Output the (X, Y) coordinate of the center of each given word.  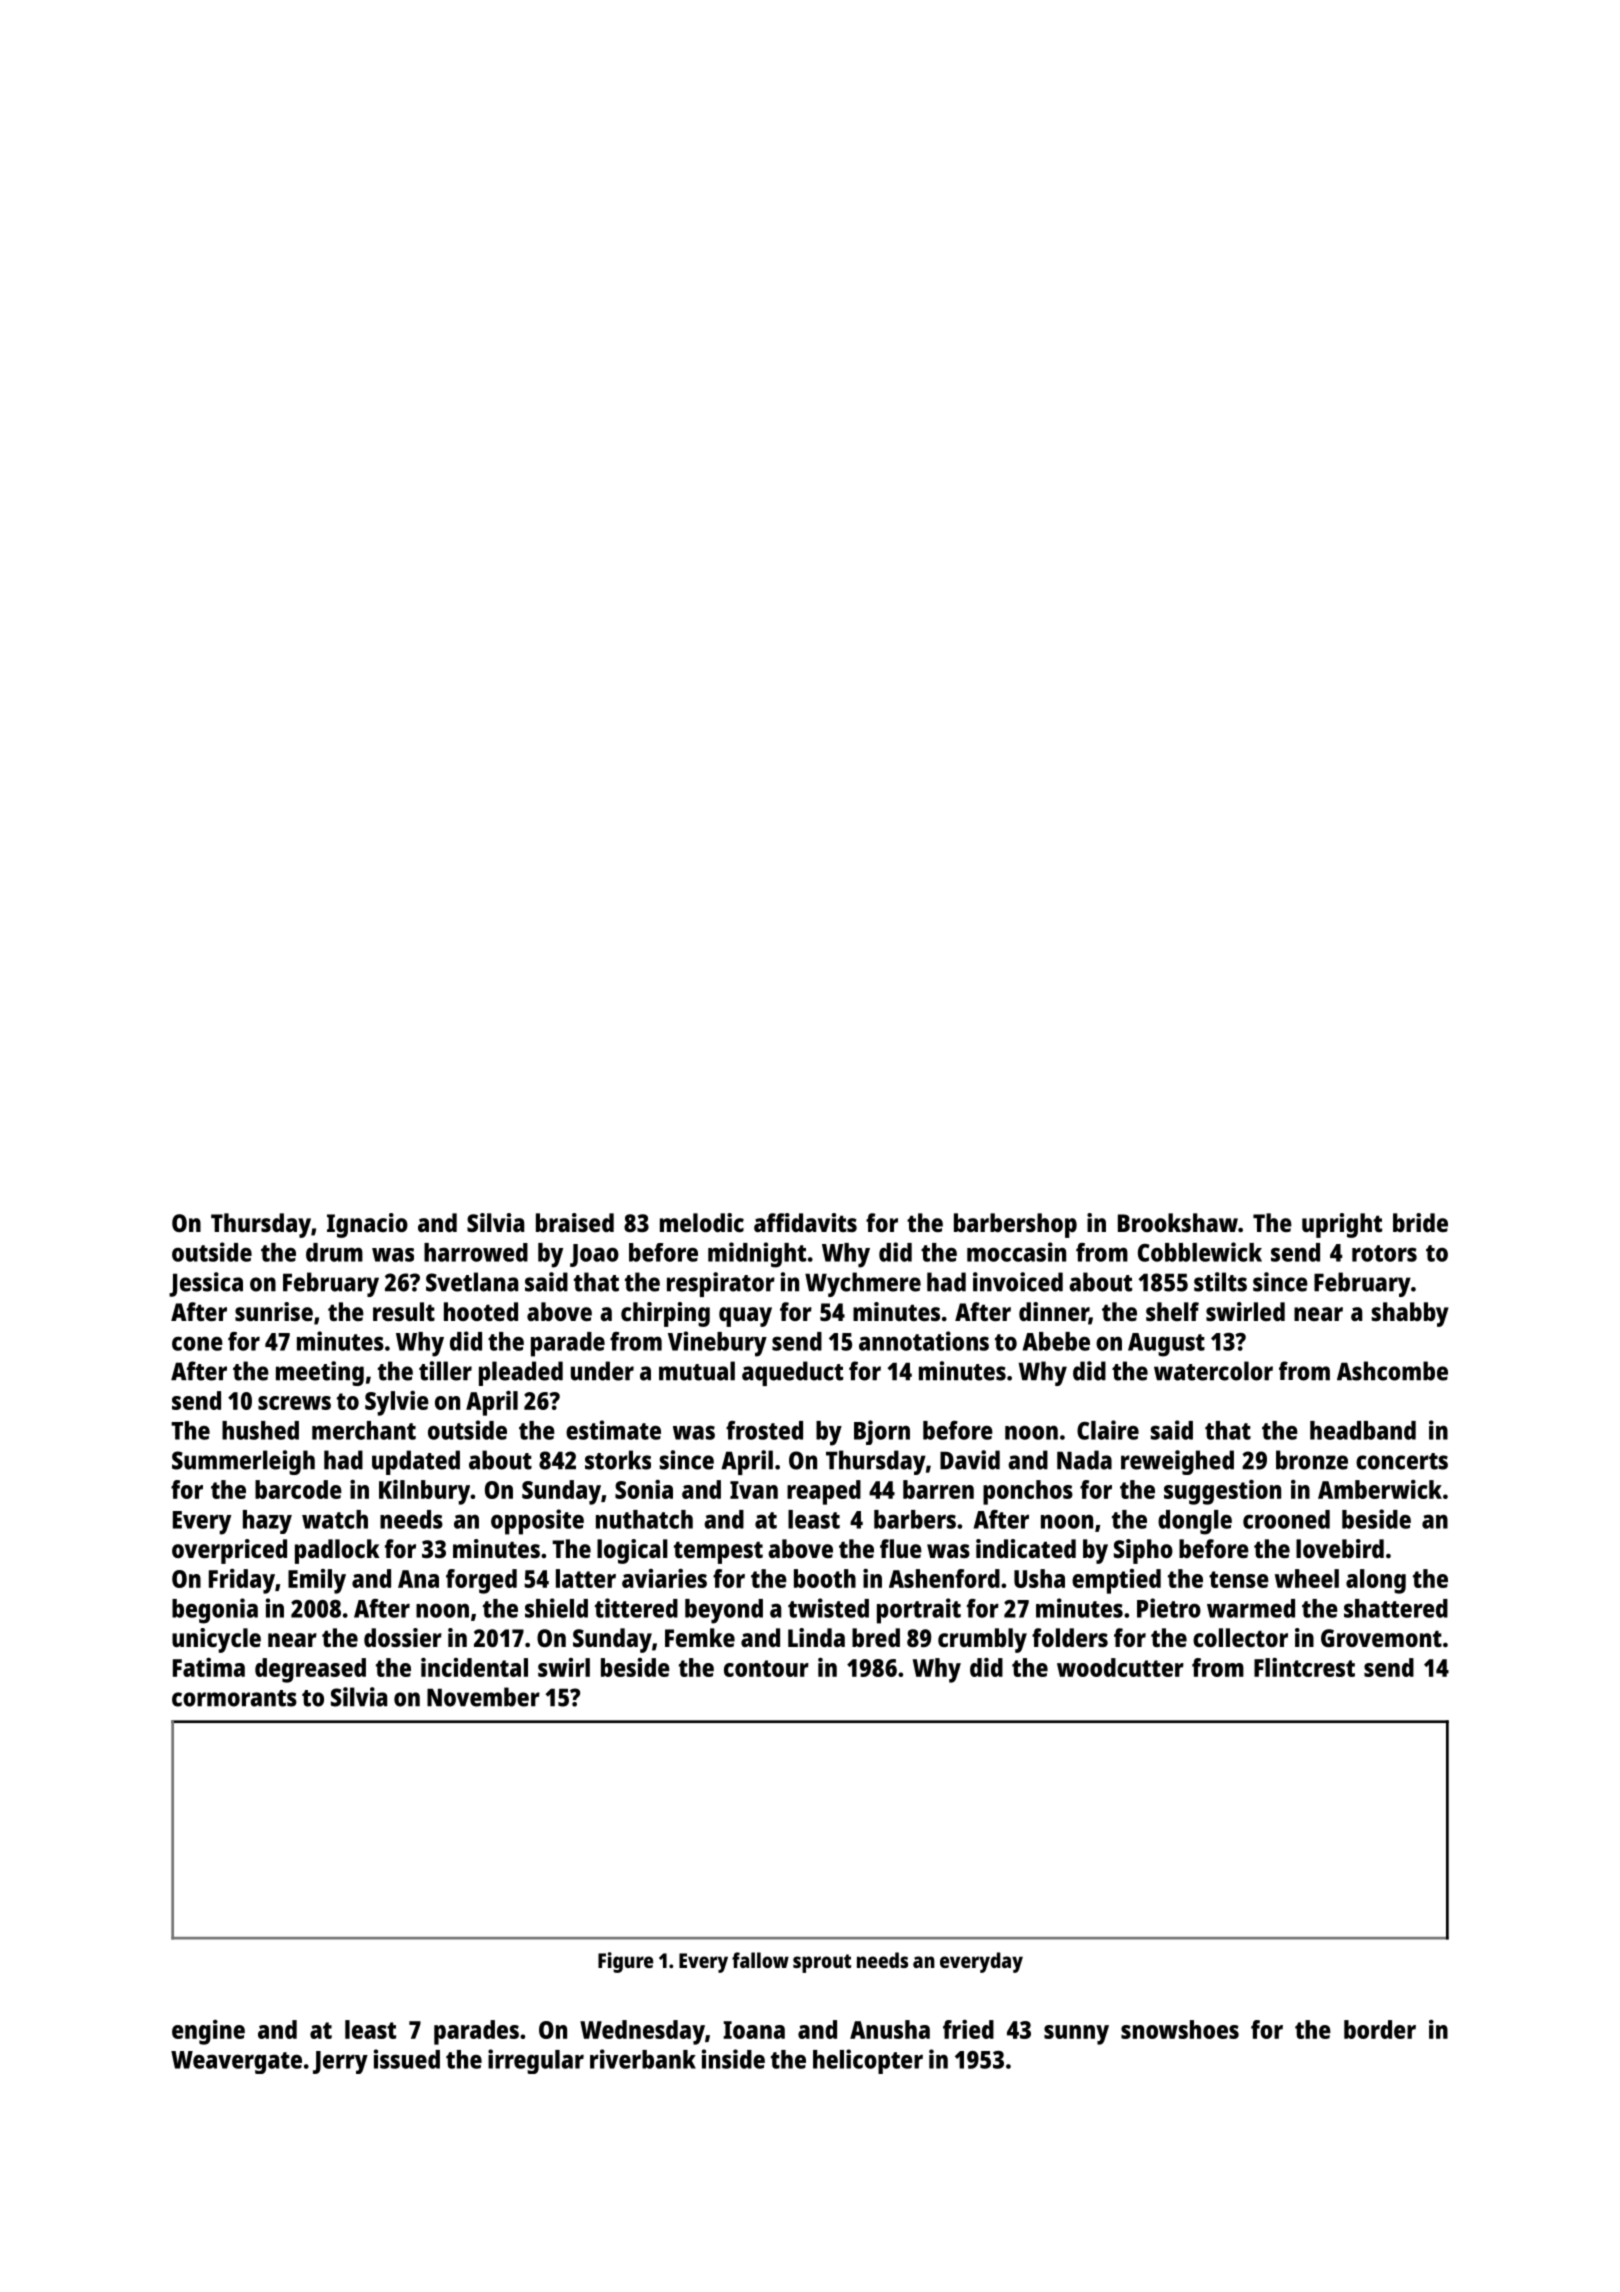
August (1166, 1345)
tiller (445, 1371)
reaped (824, 1492)
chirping (665, 1314)
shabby (1410, 1314)
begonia (215, 1611)
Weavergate (236, 2062)
